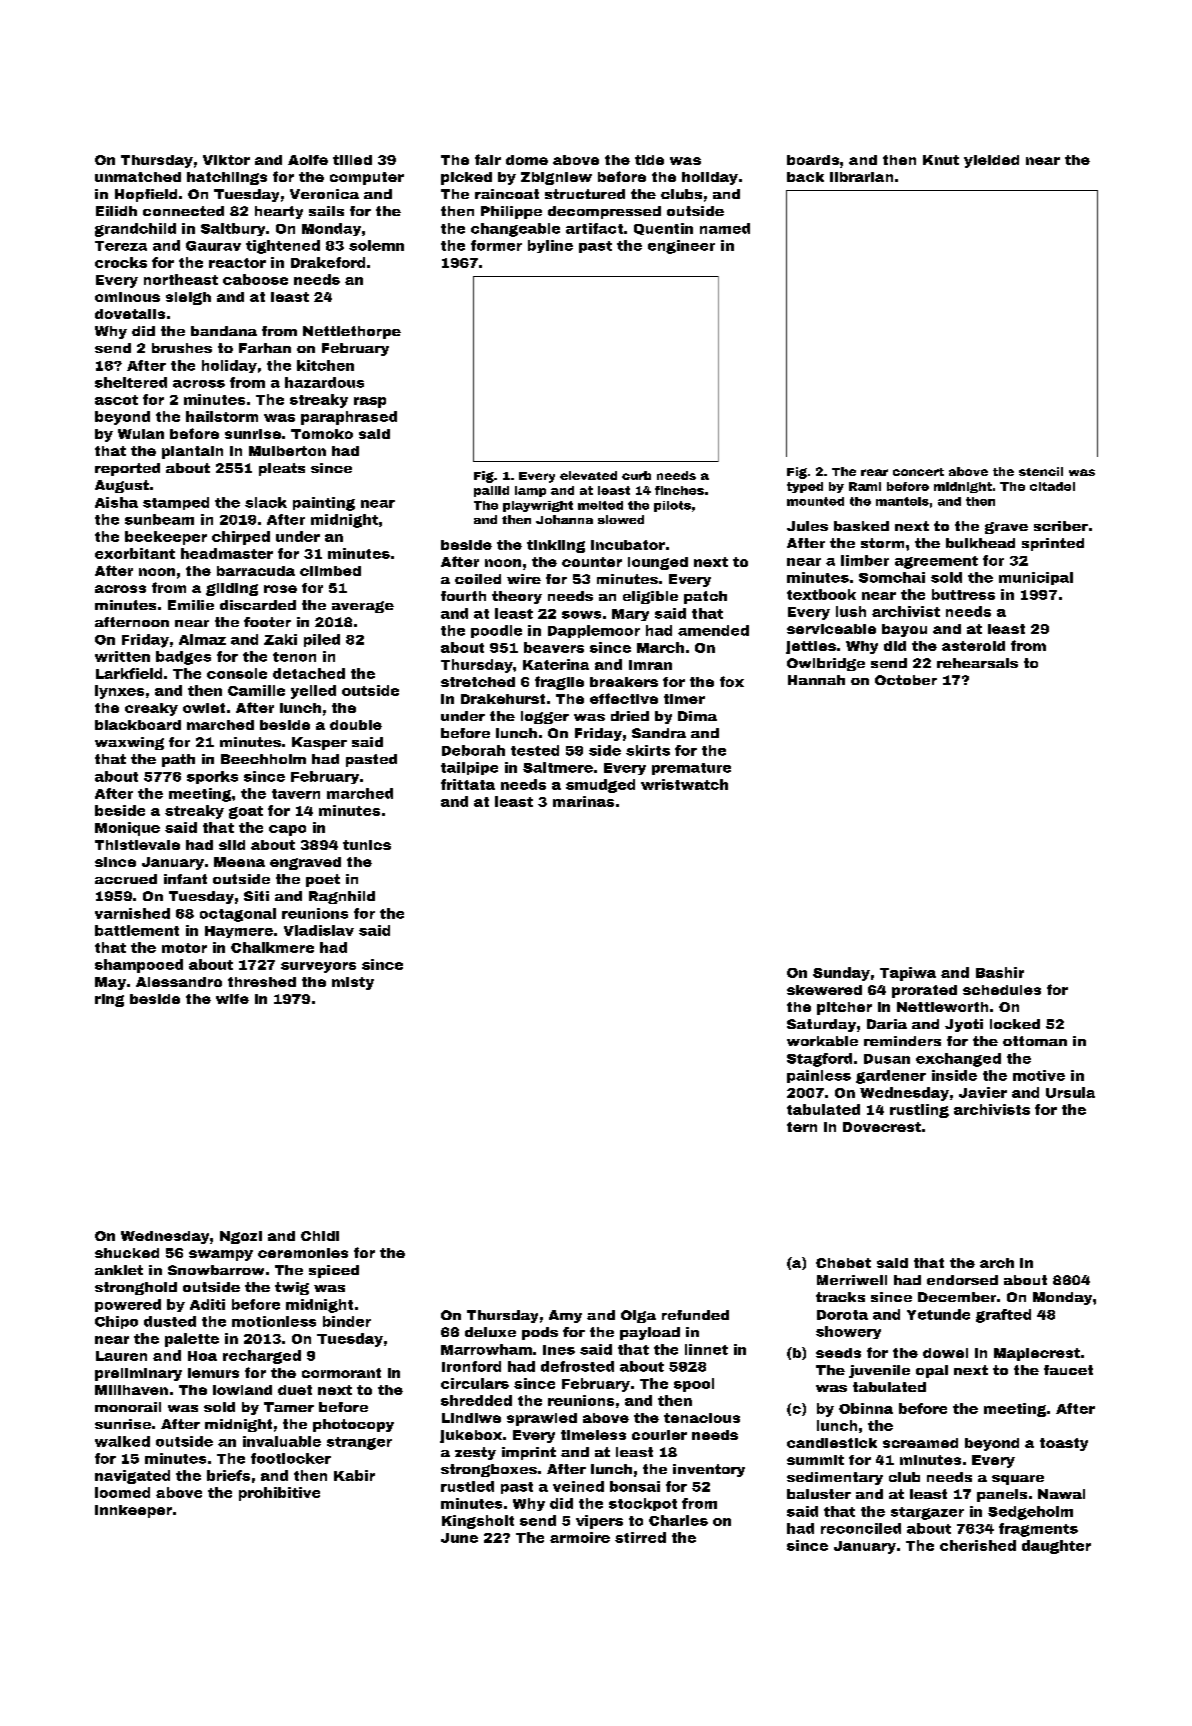 This screenshot has width=1192, height=1726. I want to click on cherished, so click(978, 1545).
